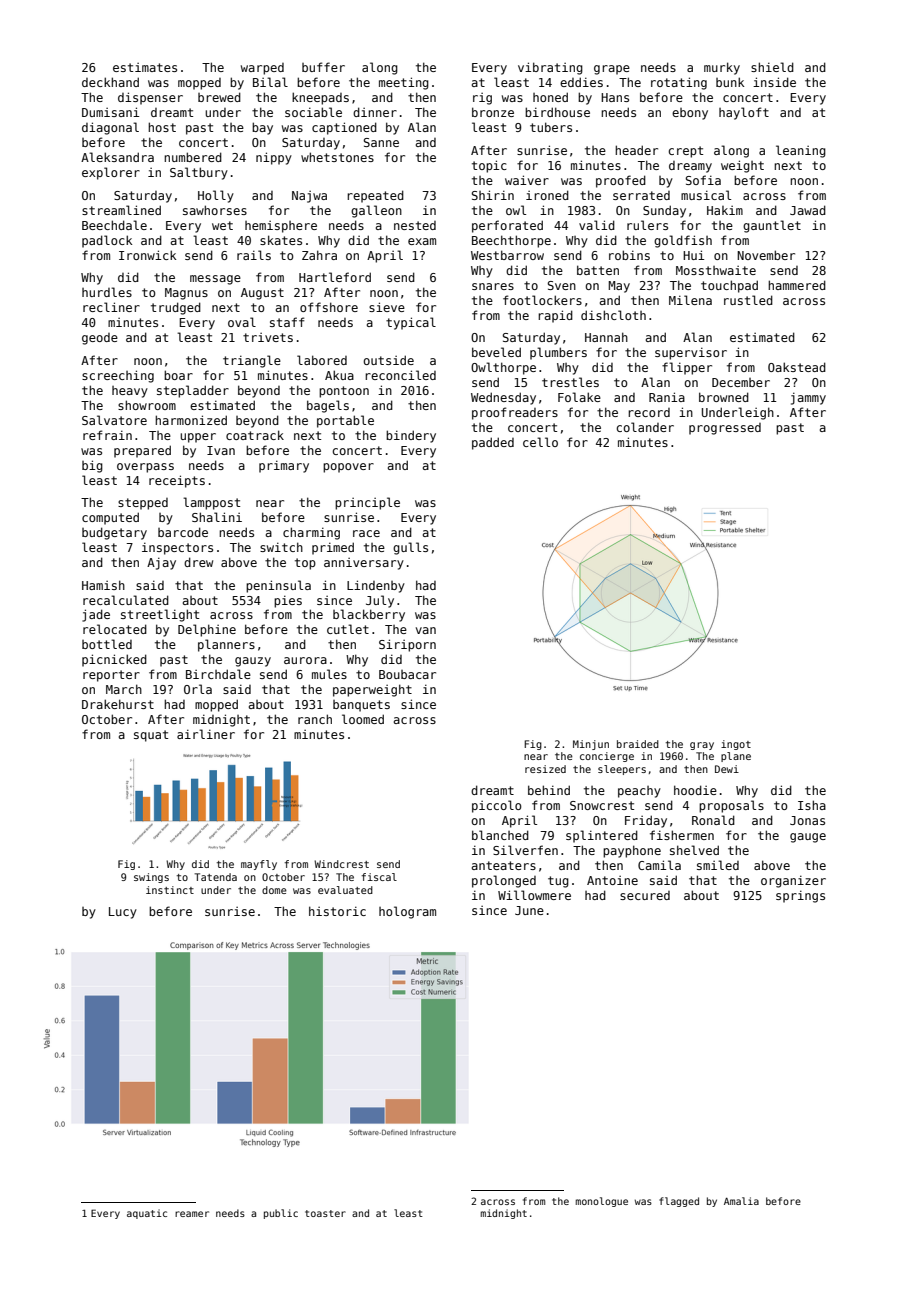  Describe the element at coordinates (123, 913) in the screenshot. I see `Lucy` at that location.
